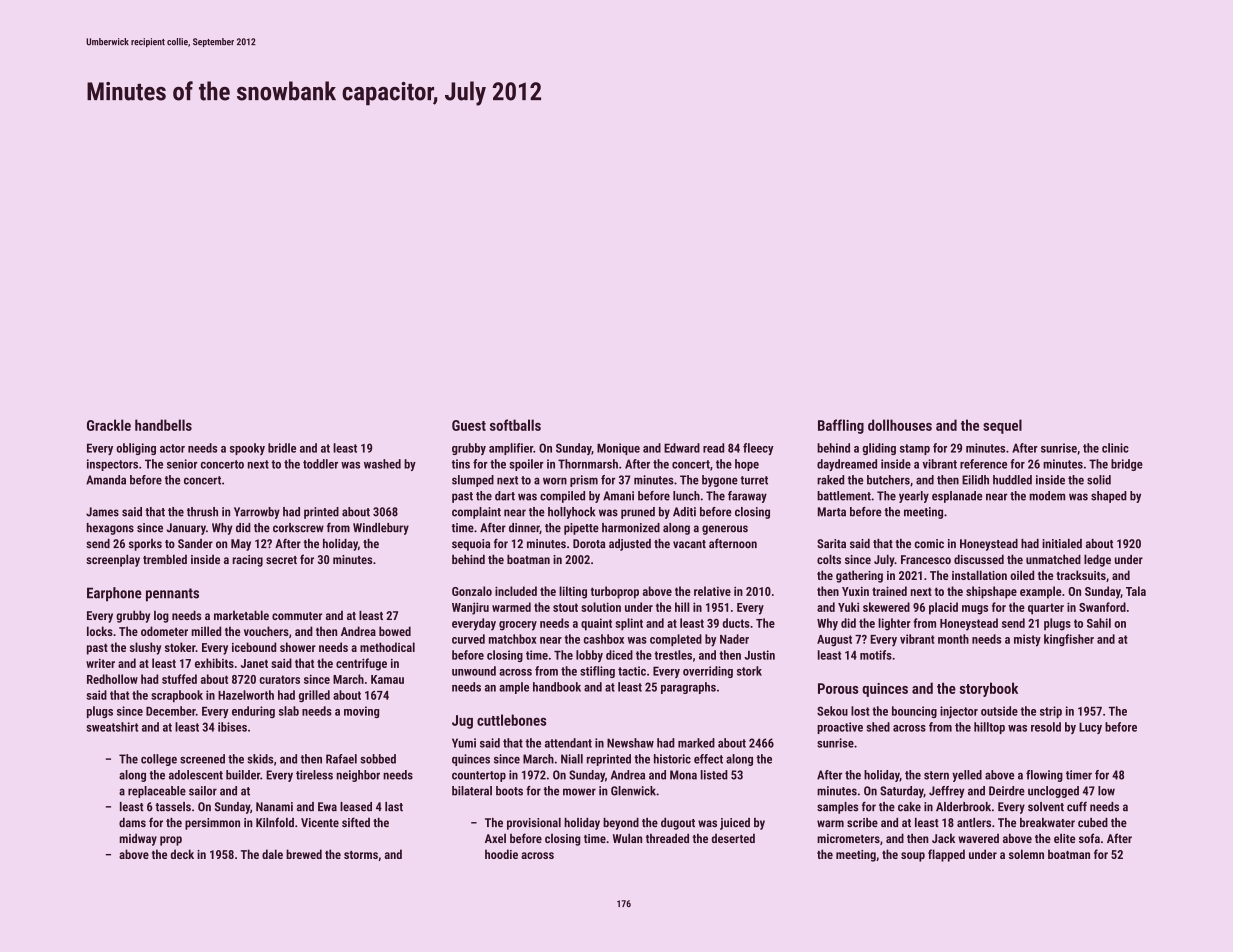  What do you see at coordinates (171, 711) in the screenshot?
I see `December` at bounding box center [171, 711].
